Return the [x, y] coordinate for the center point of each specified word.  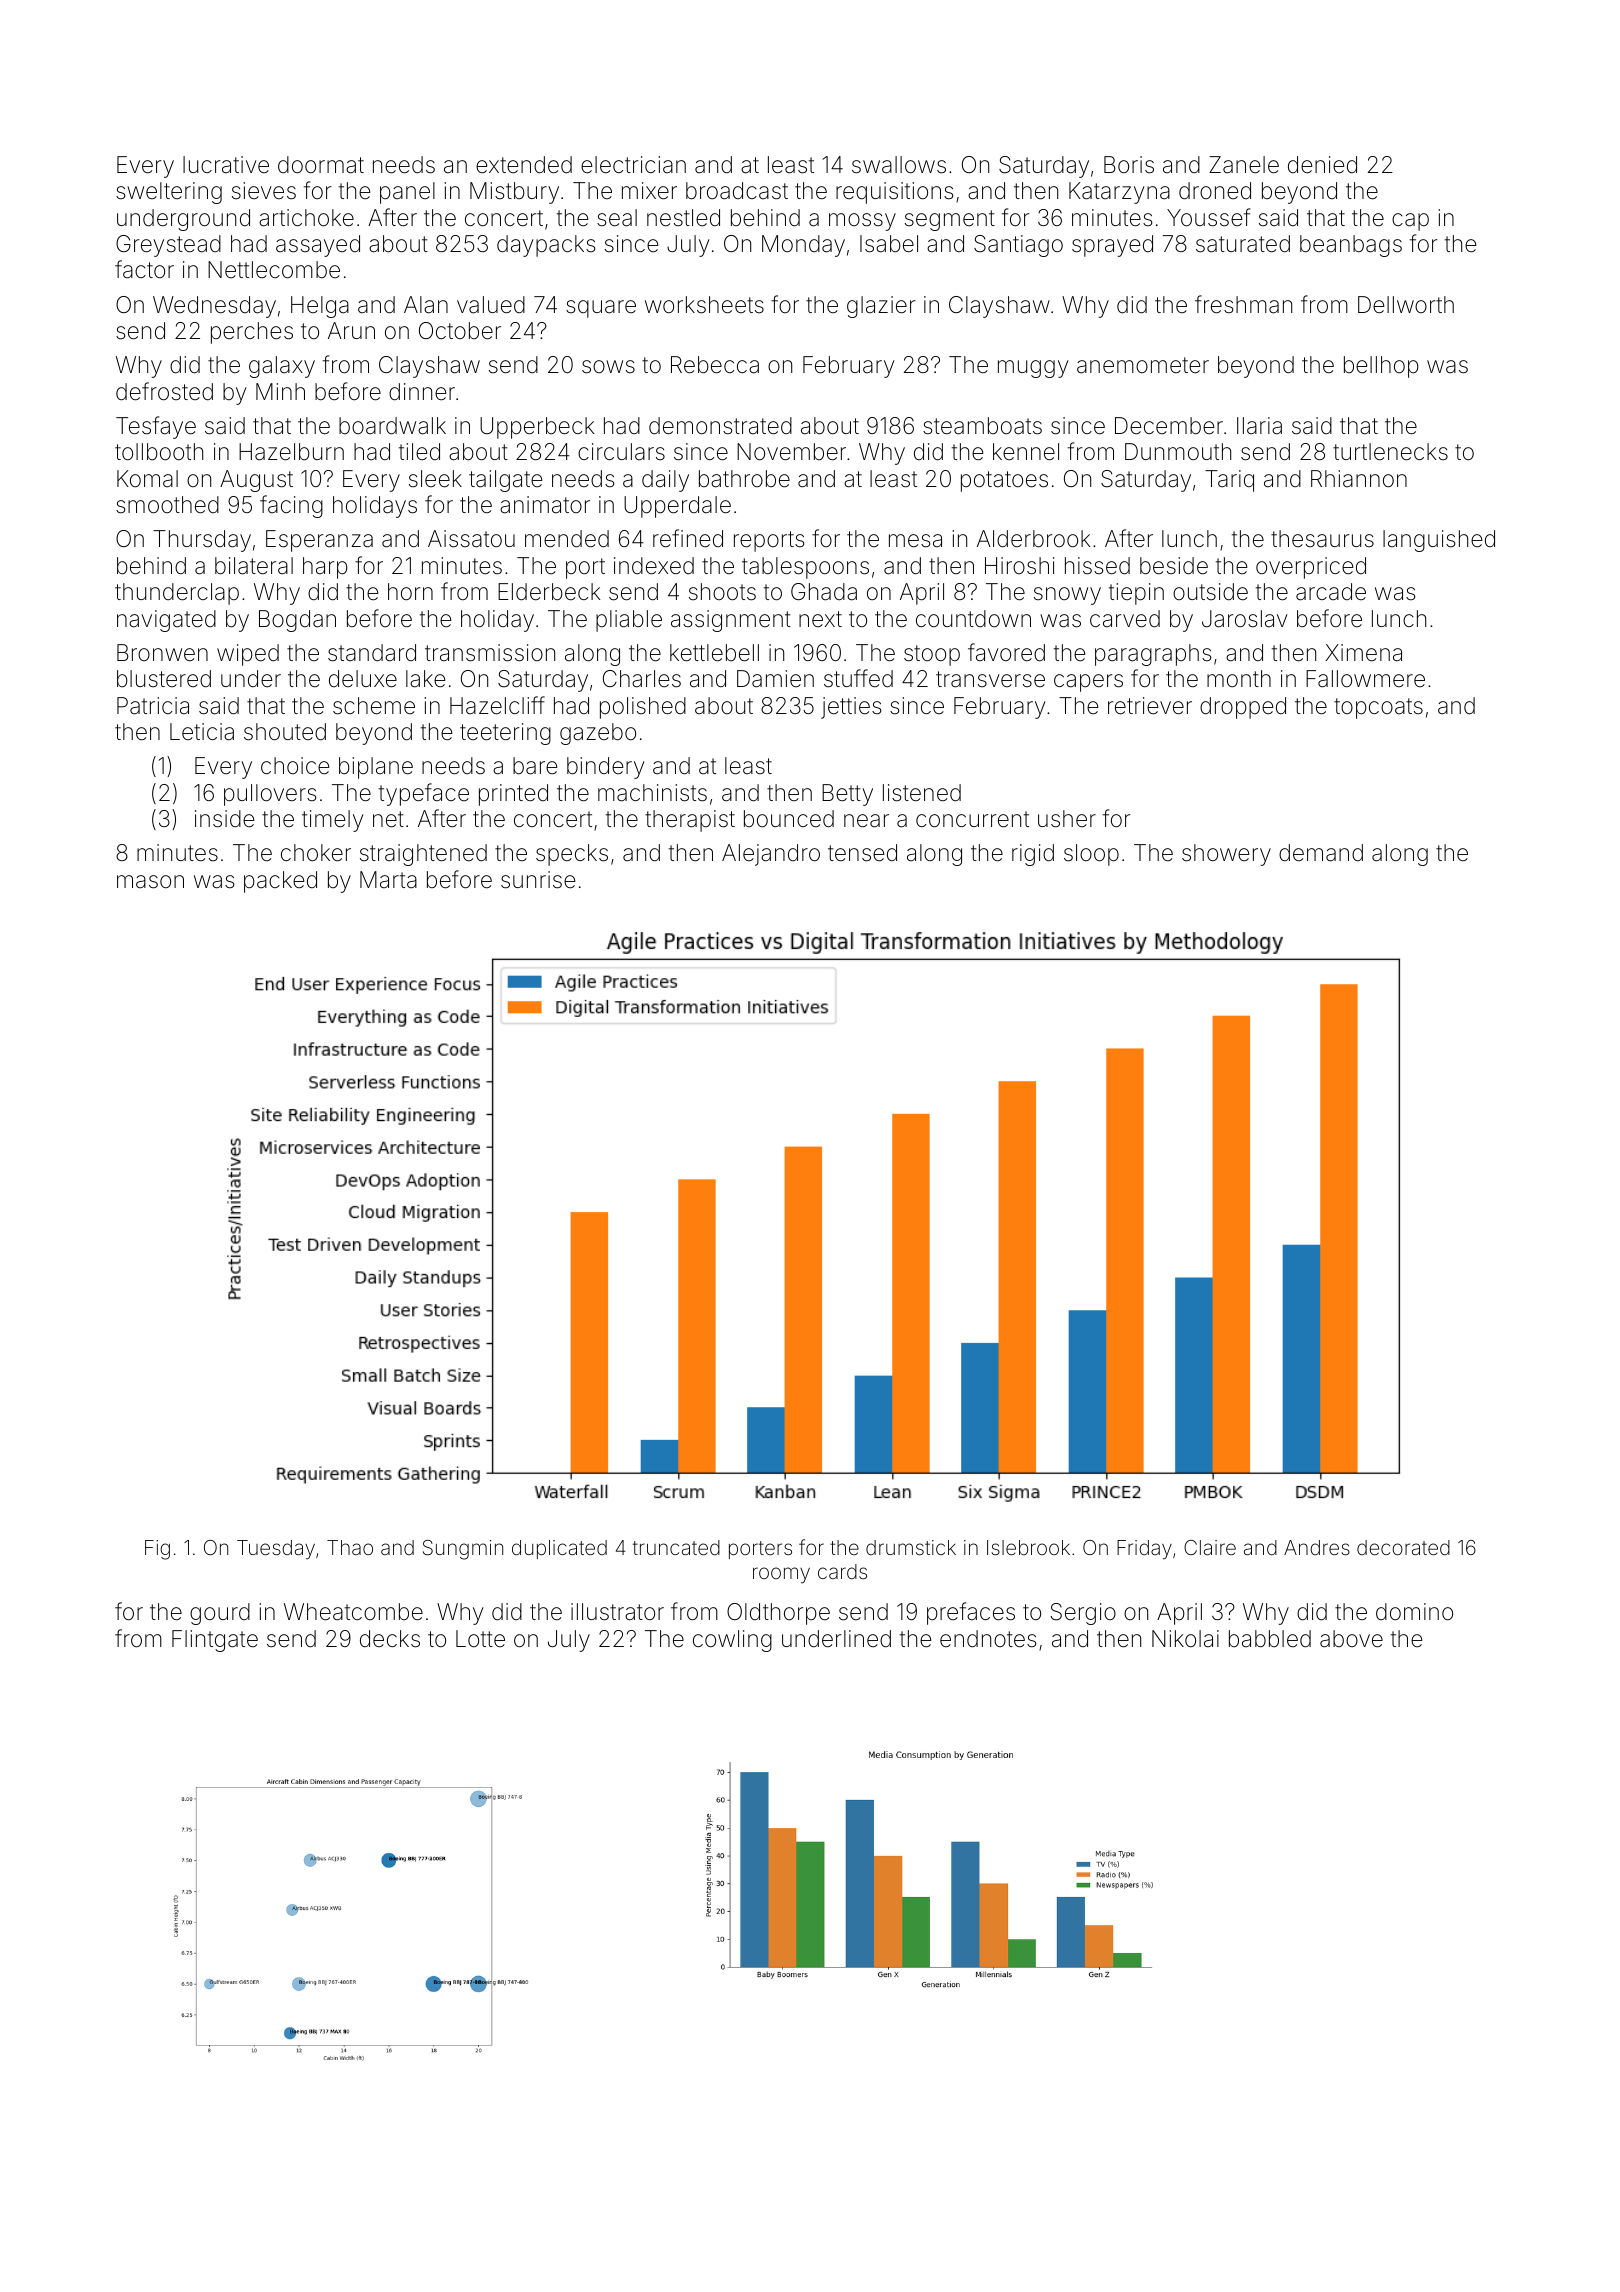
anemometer [1143, 365]
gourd [220, 1614]
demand [1321, 853]
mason [150, 882]
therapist [690, 821]
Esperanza [319, 541]
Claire [1210, 1547]
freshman [1243, 304]
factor [144, 269]
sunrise [538, 880]
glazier [881, 307]
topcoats [1378, 708]
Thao [350, 1547]
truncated [676, 1547]
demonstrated [720, 426]
